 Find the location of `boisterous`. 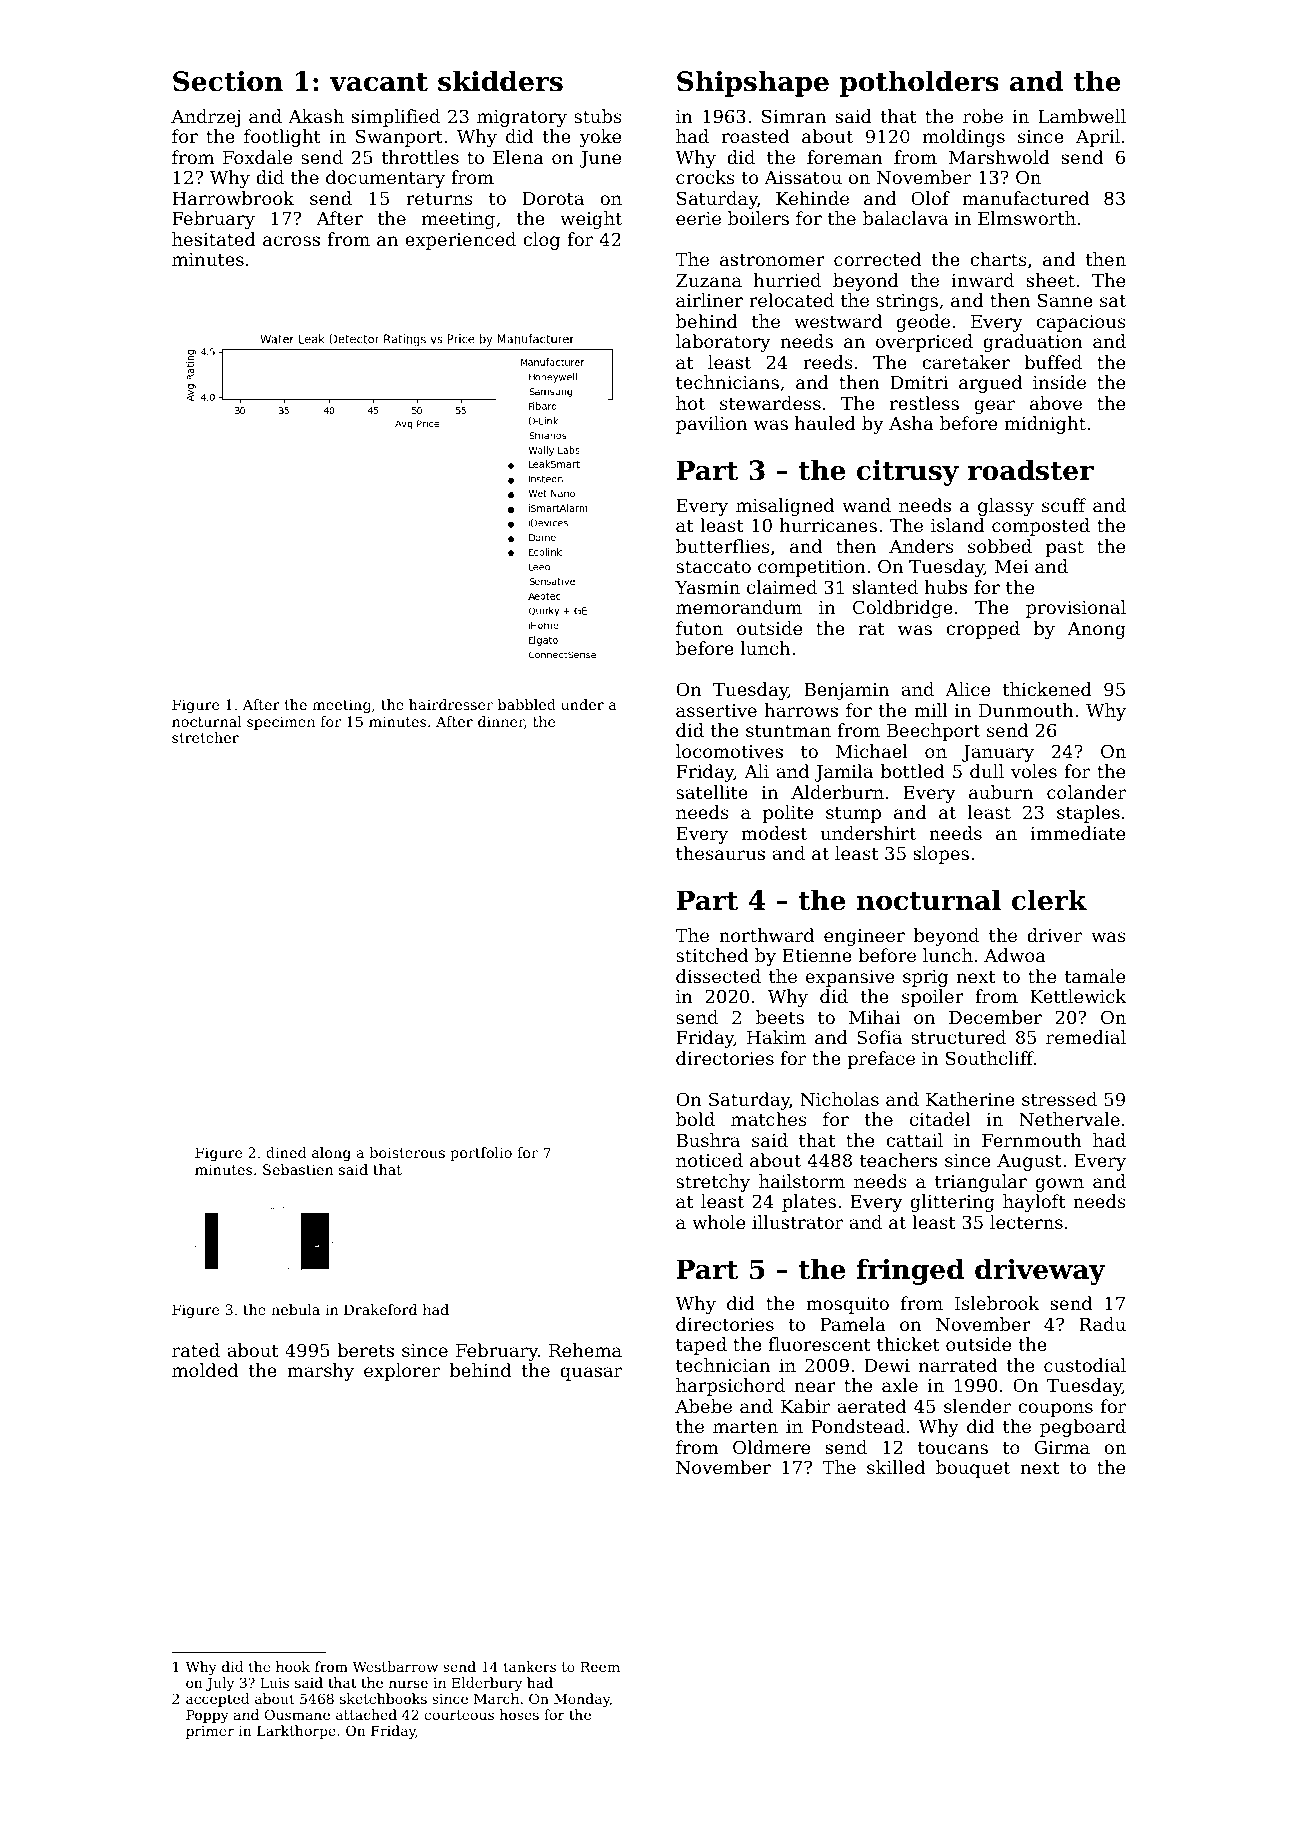

boisterous is located at coordinates (407, 1152).
